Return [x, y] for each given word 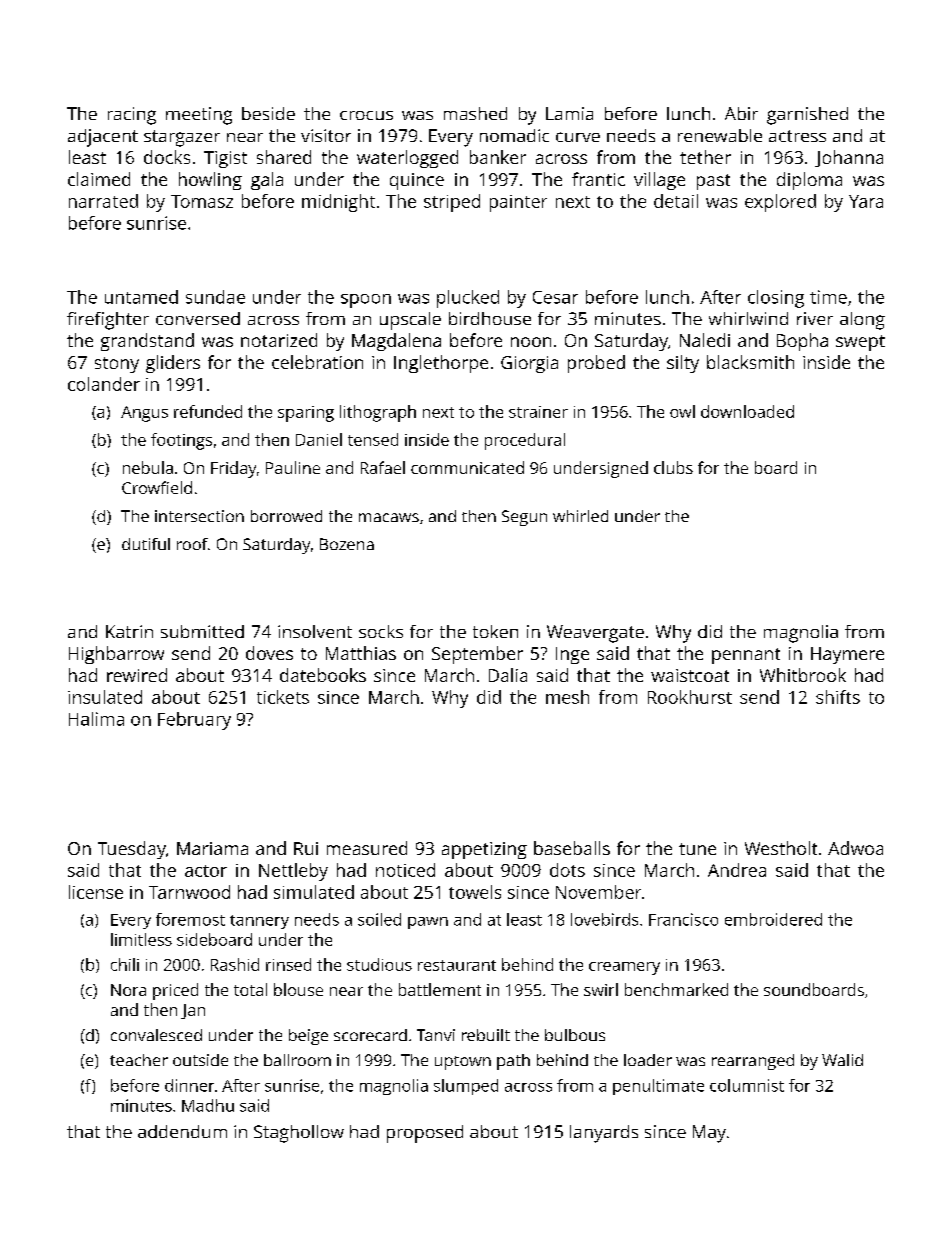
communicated [467, 467]
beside [268, 113]
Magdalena [396, 342]
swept [860, 343]
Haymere [847, 655]
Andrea [737, 870]
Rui [306, 848]
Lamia [569, 113]
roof [192, 544]
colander [104, 384]
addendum [182, 1131]
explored [780, 203]
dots [567, 870]
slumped [466, 1087]
